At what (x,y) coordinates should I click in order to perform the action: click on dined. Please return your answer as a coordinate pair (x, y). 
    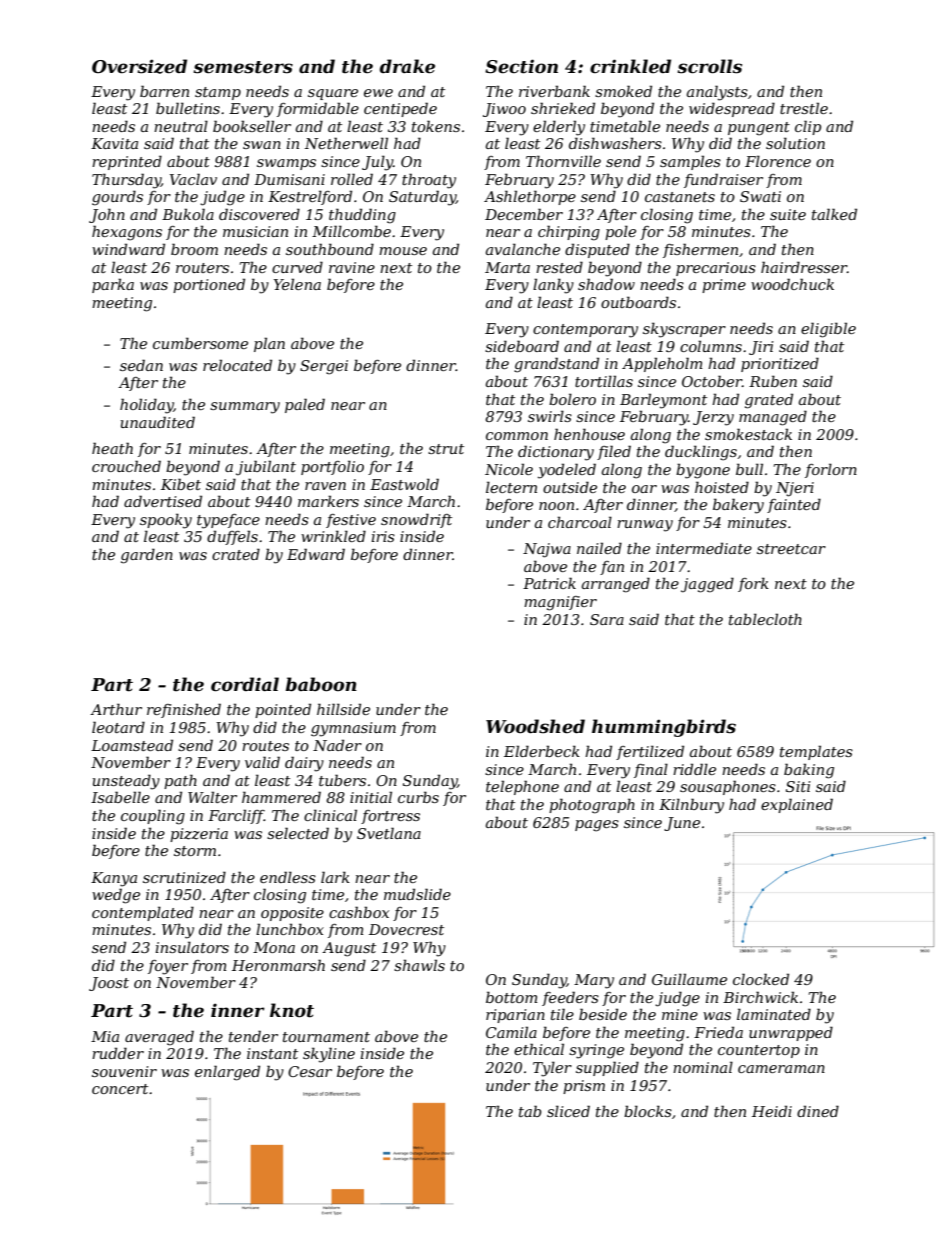
    Looking at the image, I should click on (818, 1111).
